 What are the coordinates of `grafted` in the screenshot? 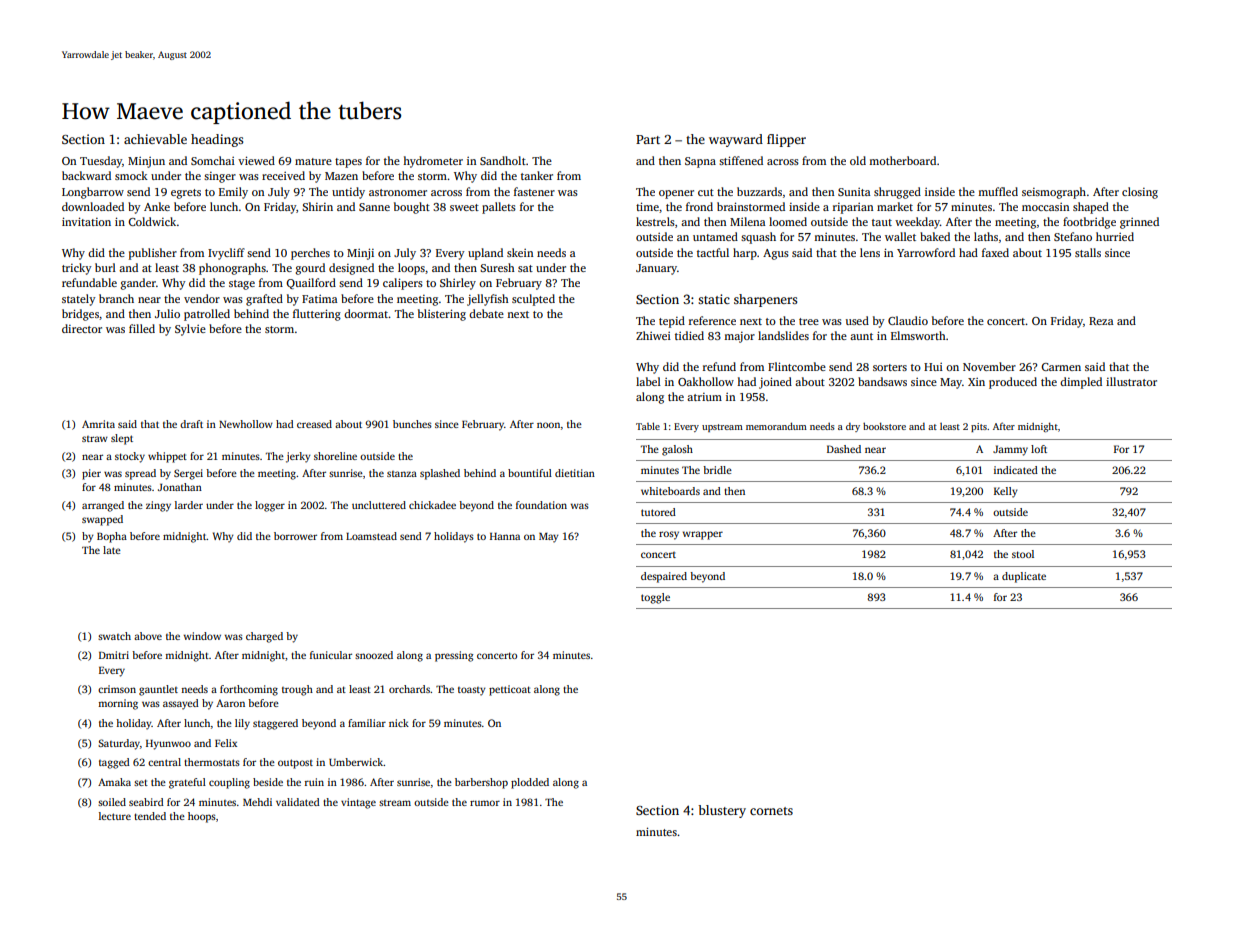 It's located at (264, 300).
